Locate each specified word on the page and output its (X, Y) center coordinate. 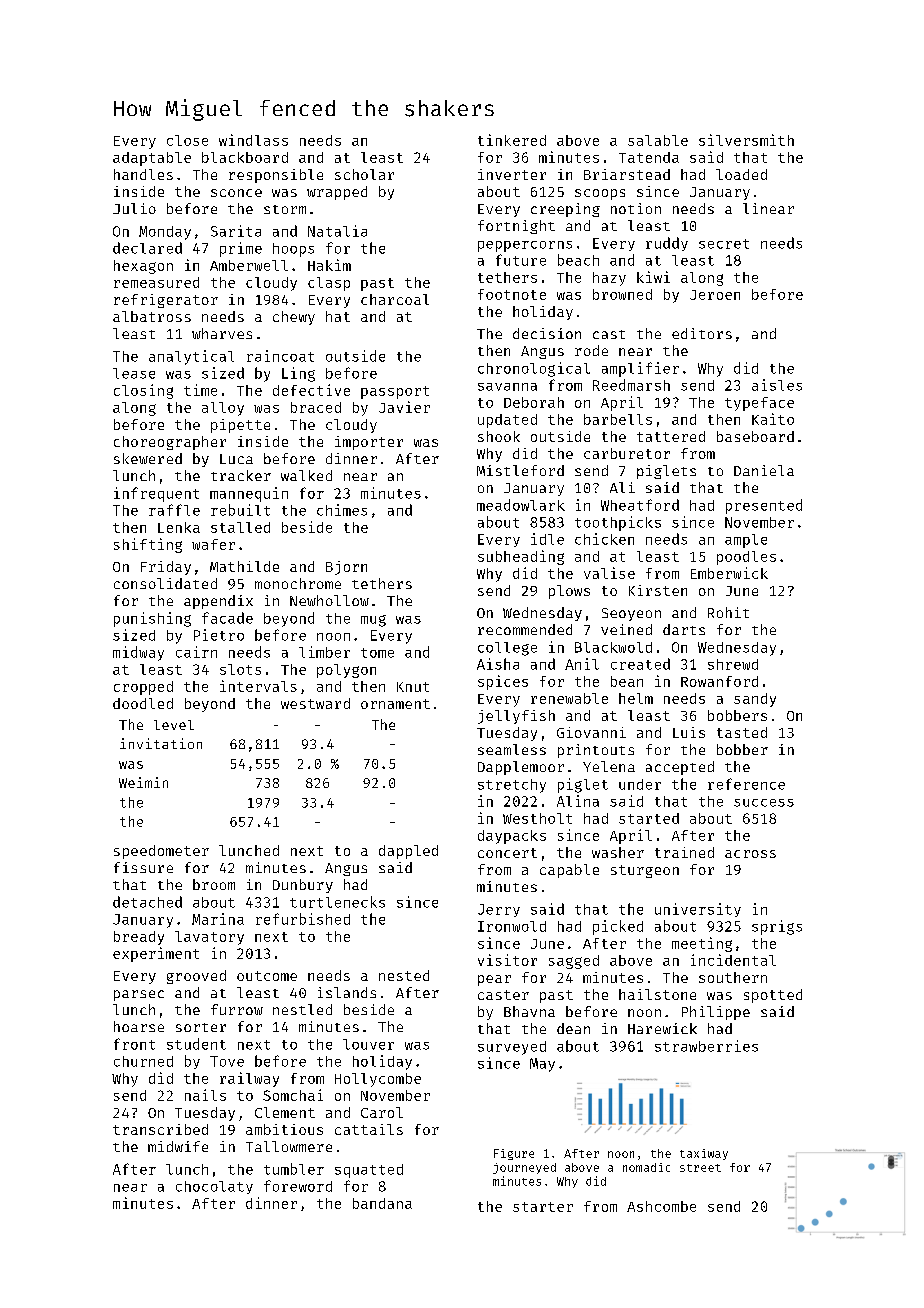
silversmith (746, 140)
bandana (382, 1203)
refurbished (303, 919)
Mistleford (520, 470)
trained (684, 852)
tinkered (512, 140)
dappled (408, 852)
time (200, 390)
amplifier (640, 369)
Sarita (236, 231)
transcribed (160, 1129)
